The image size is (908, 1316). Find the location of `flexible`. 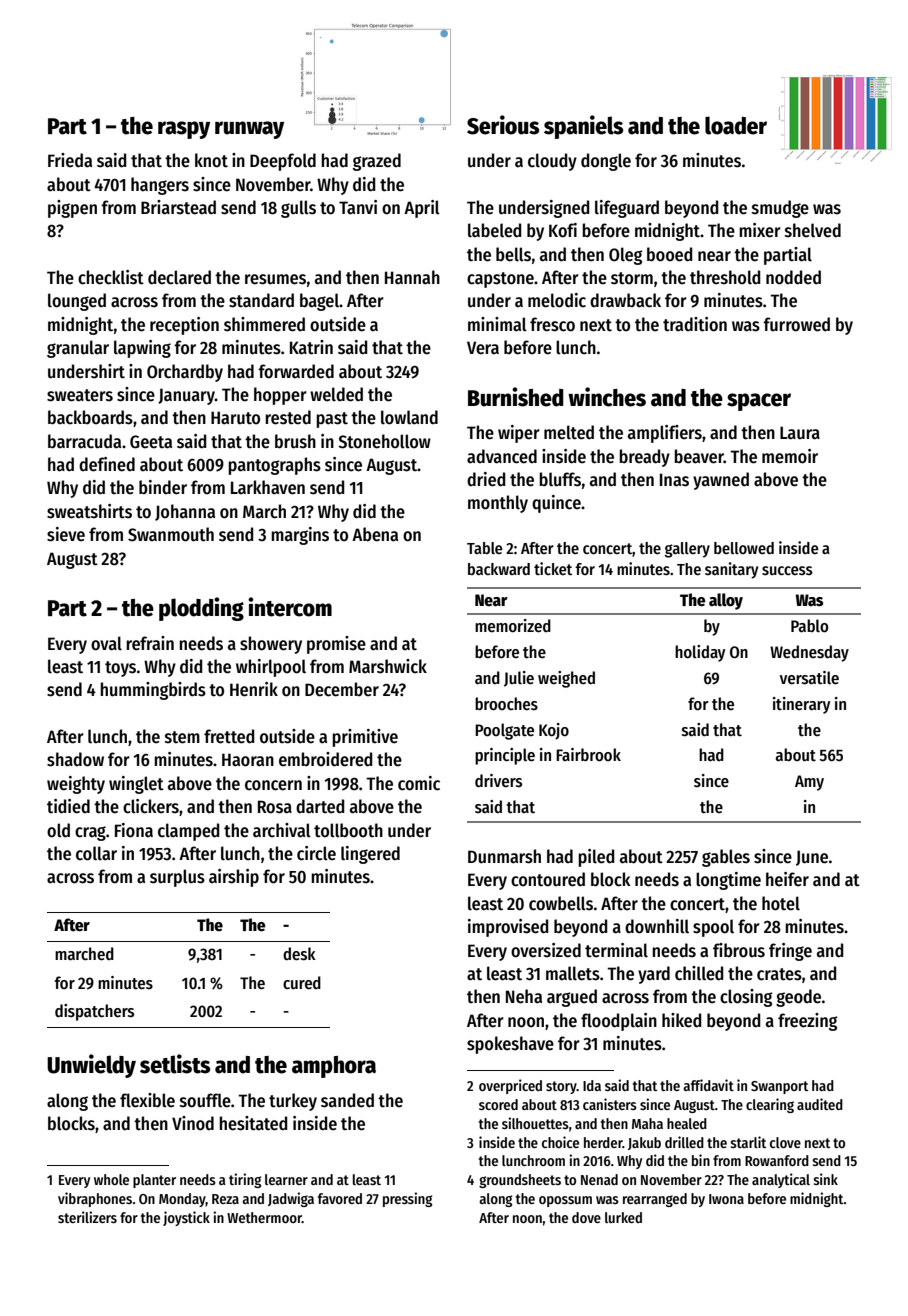

flexible is located at coordinates (147, 1100).
